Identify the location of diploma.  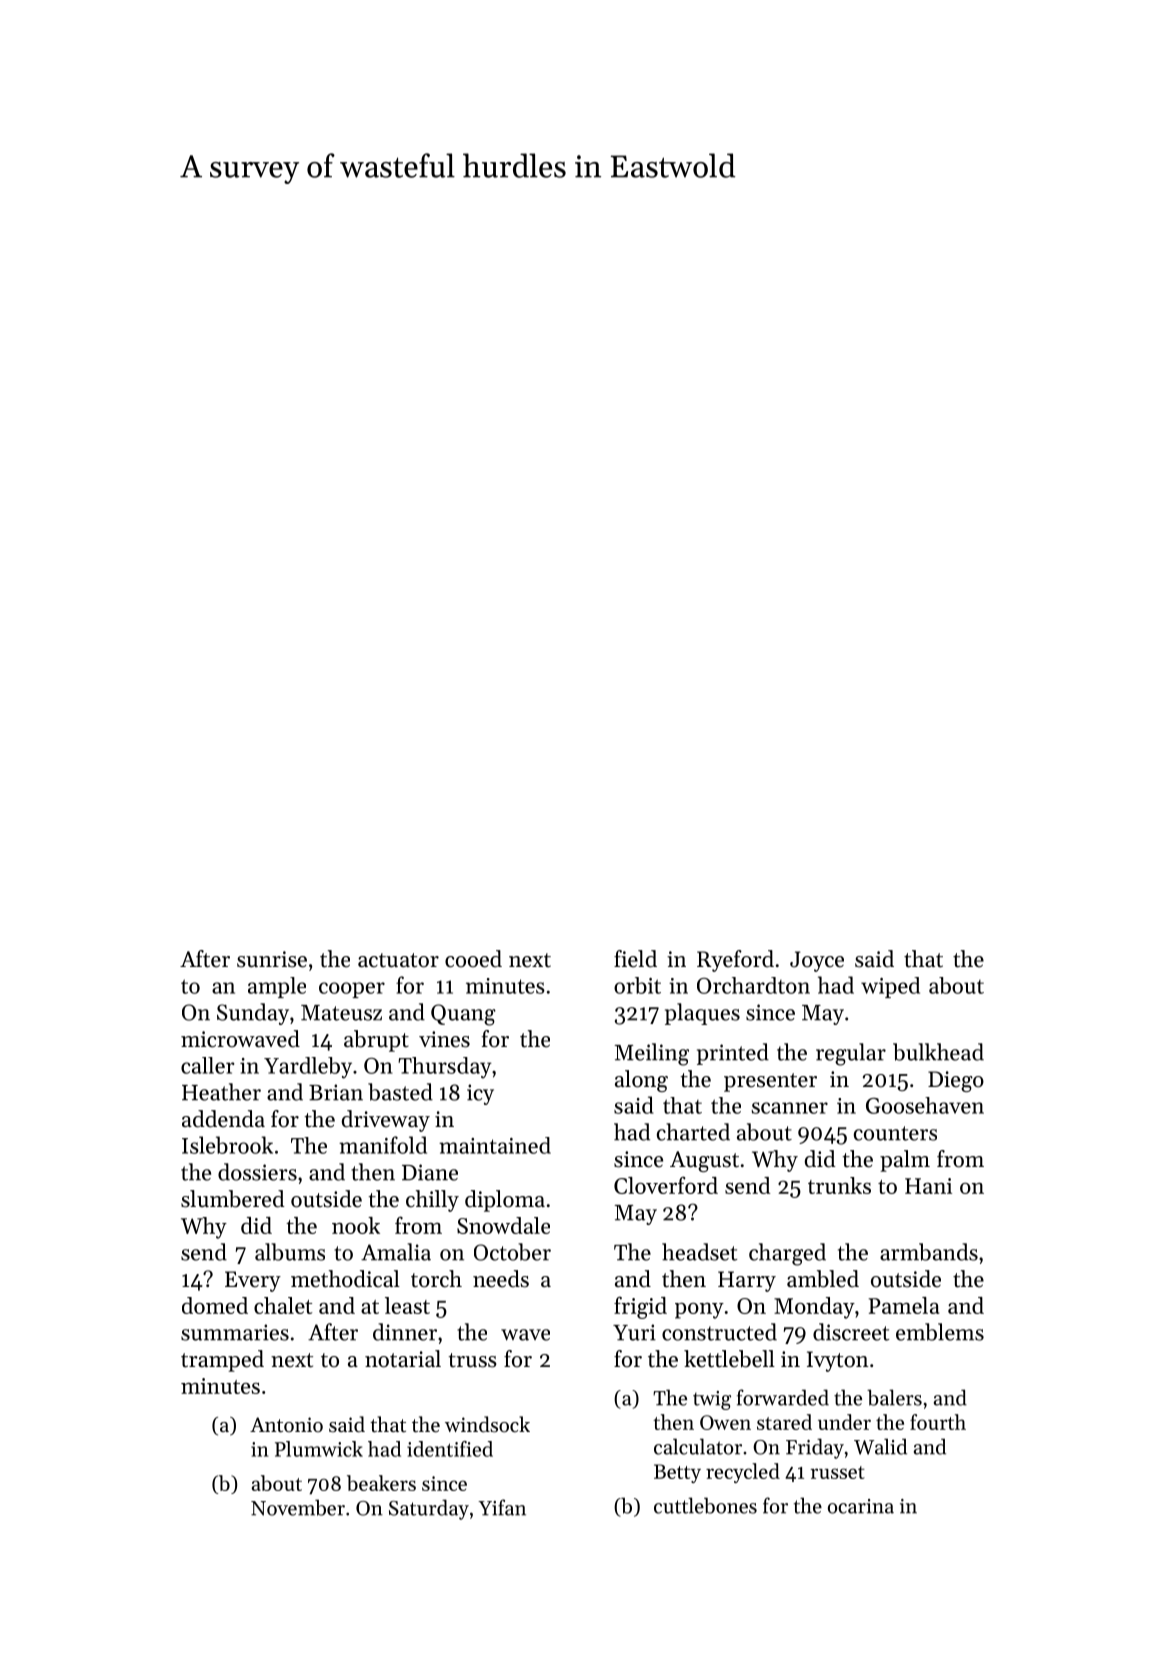
(505, 1201).
